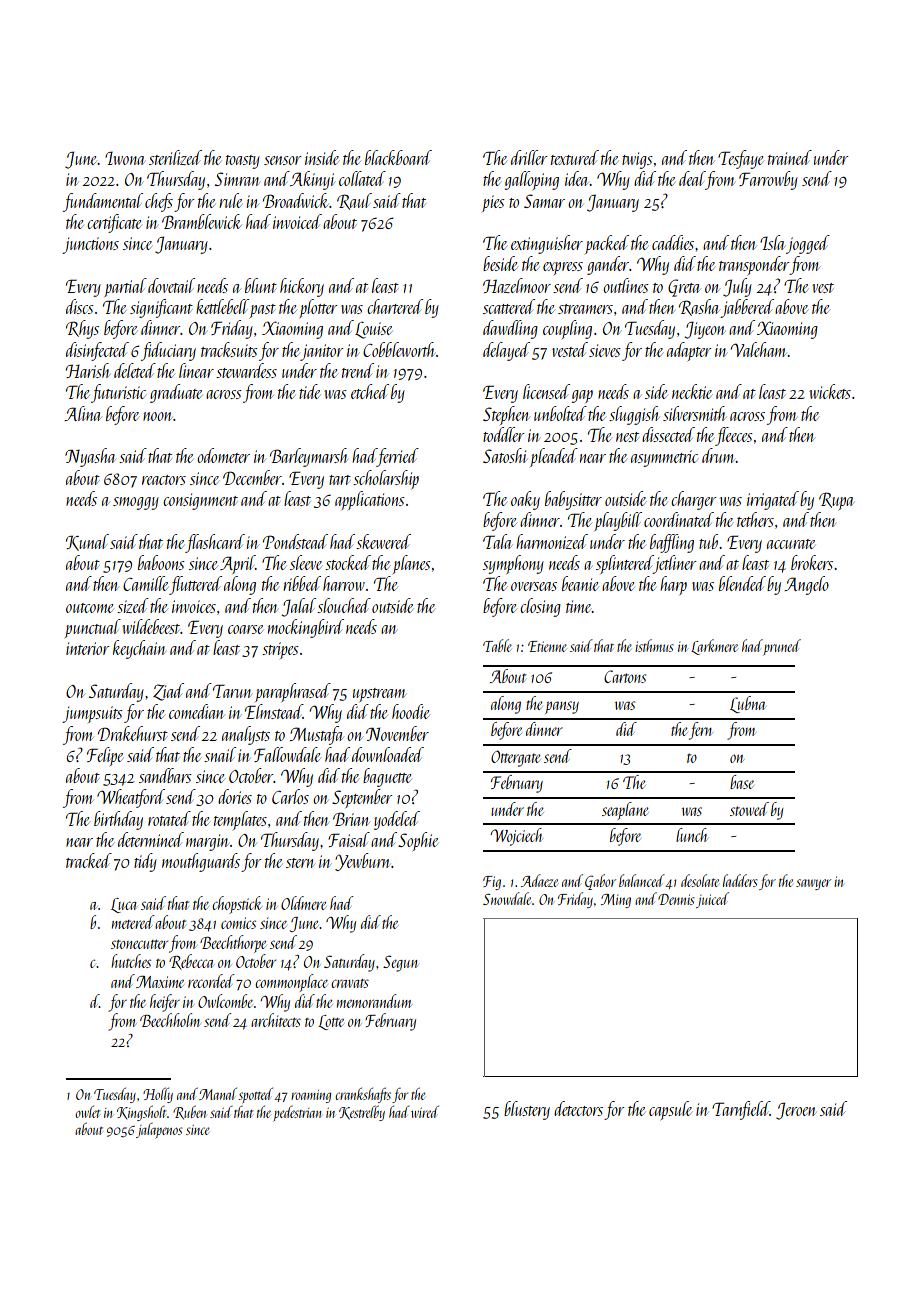  What do you see at coordinates (118, 820) in the page?
I see `birthday` at bounding box center [118, 820].
